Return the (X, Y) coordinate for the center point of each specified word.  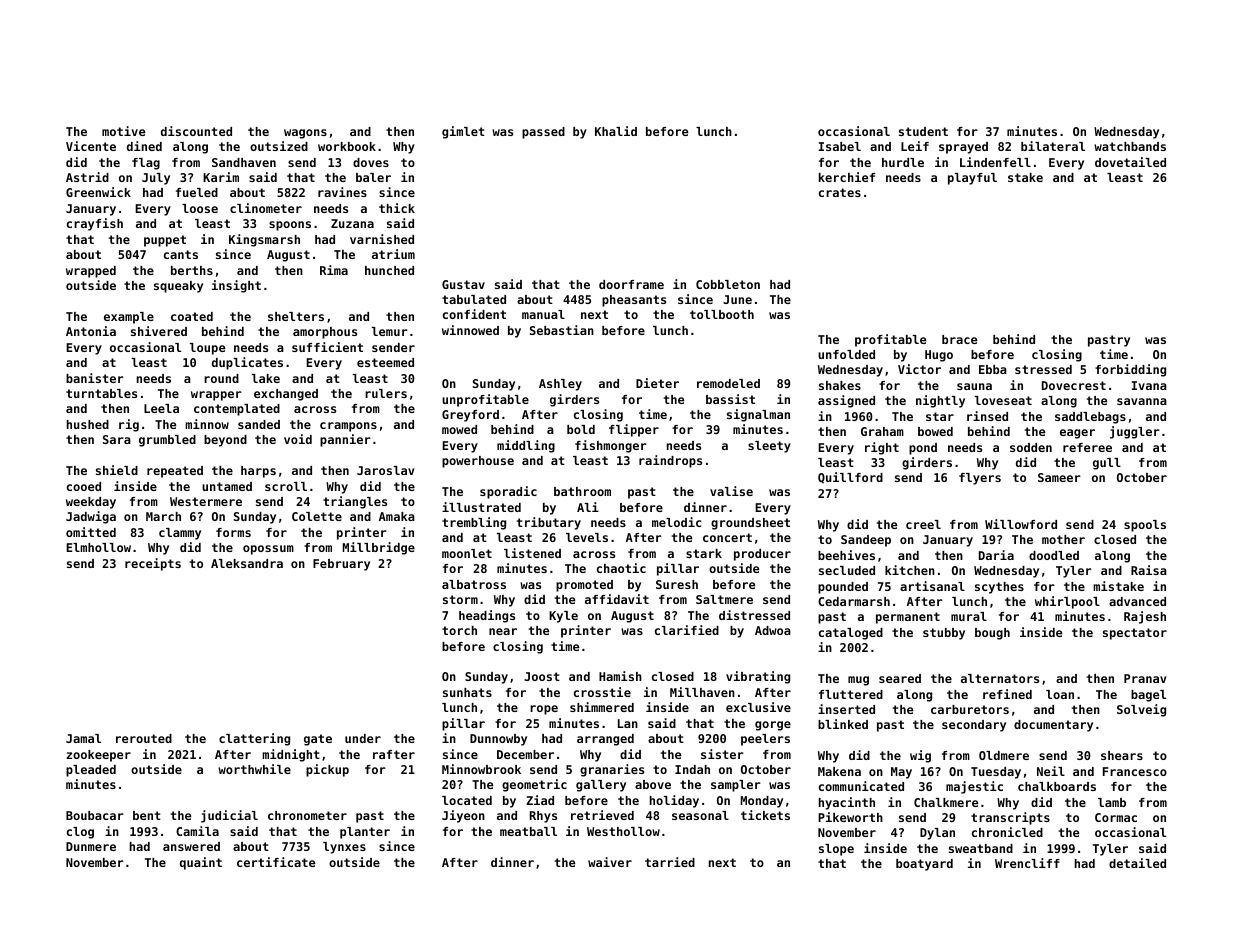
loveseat (1003, 400)
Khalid (616, 131)
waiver (610, 862)
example (129, 318)
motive (123, 131)
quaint (201, 863)
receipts (153, 564)
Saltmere (724, 599)
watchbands (1130, 146)
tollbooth (722, 314)
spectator (1135, 634)
